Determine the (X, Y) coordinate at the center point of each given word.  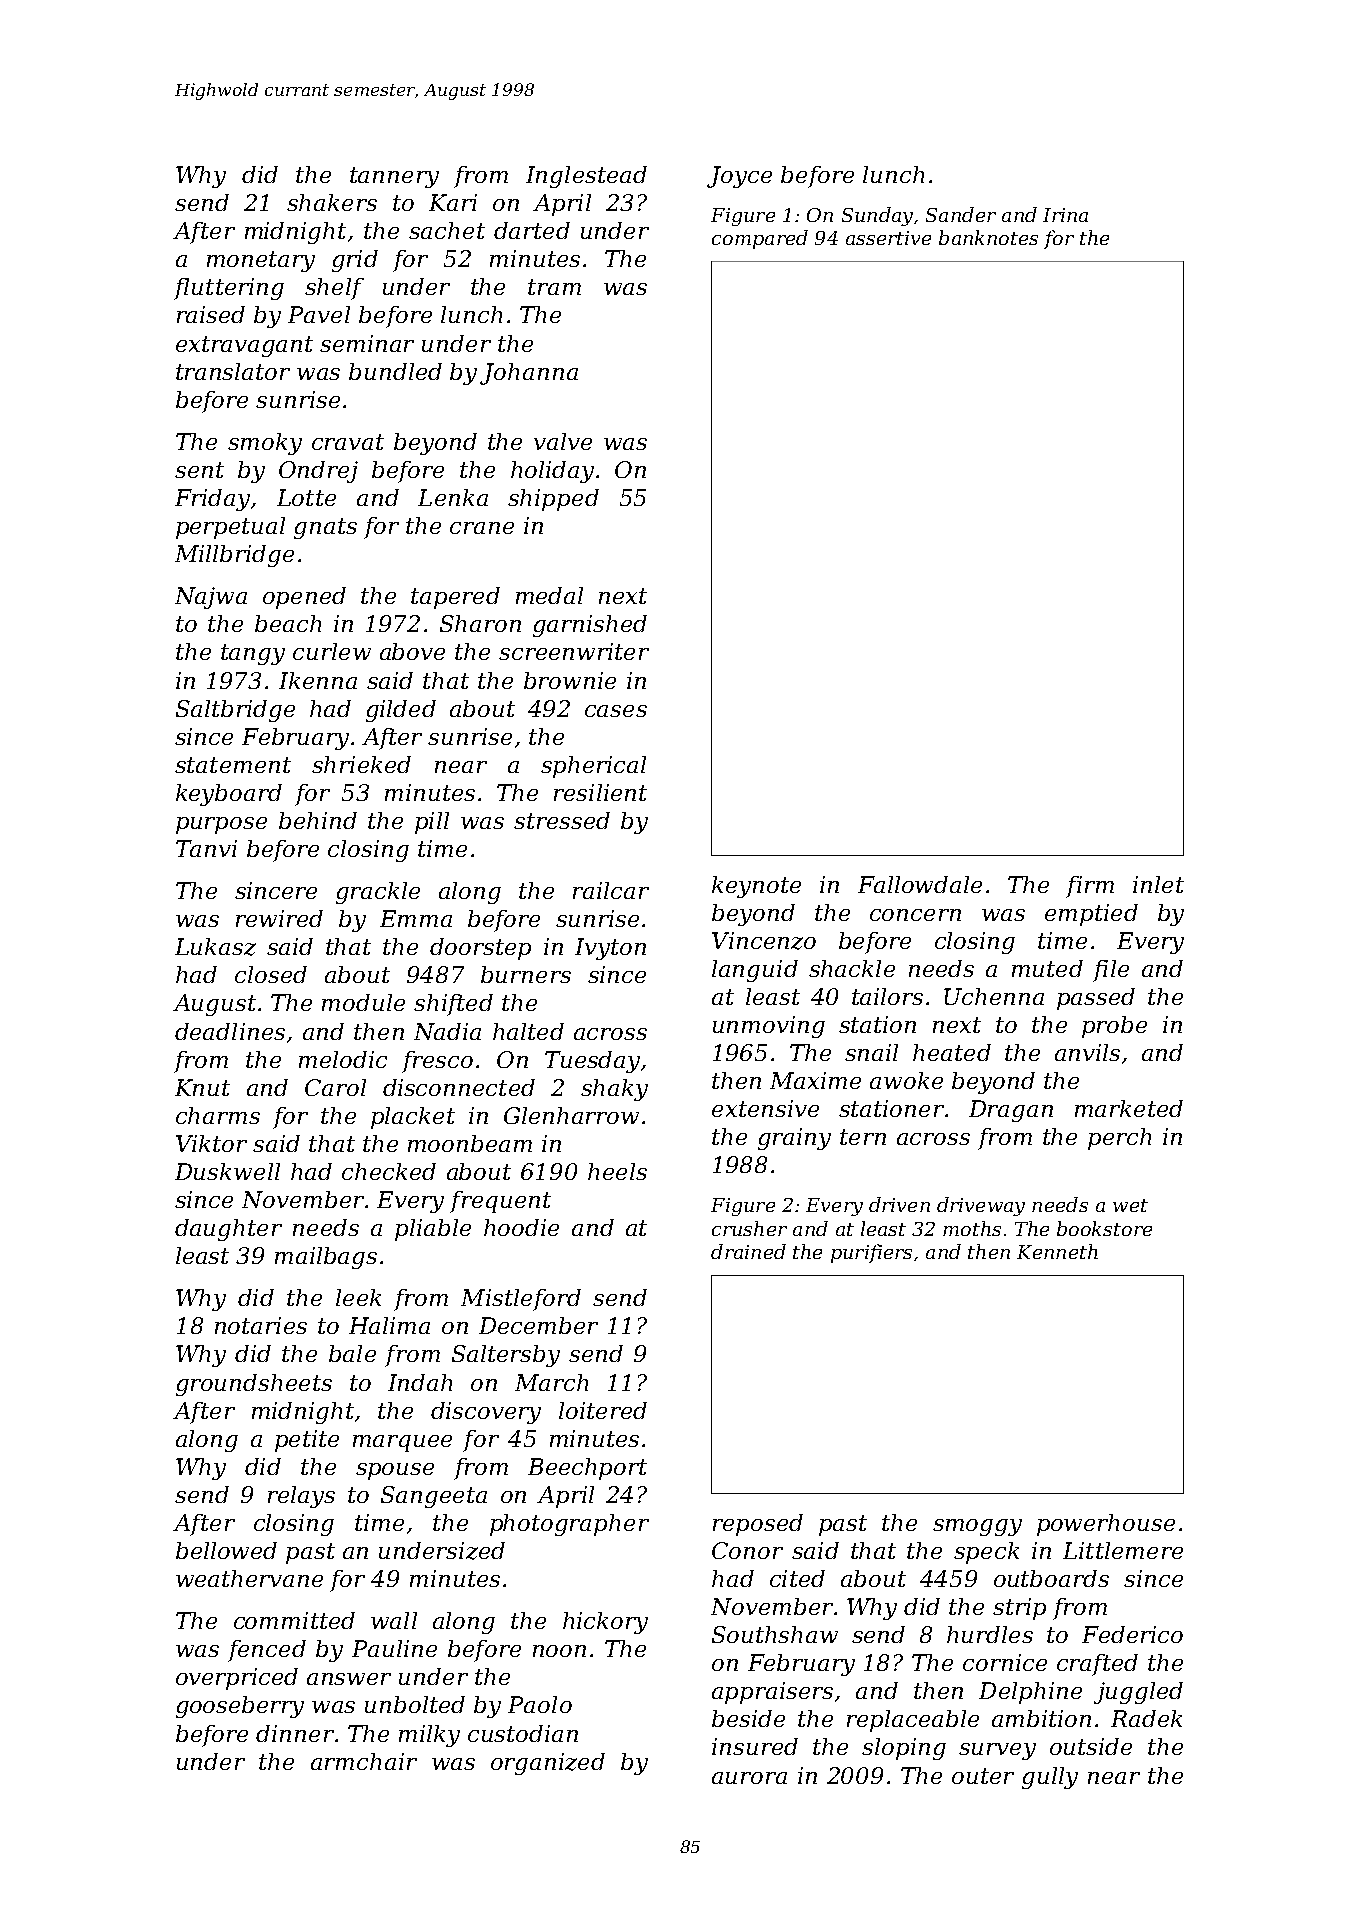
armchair (364, 1761)
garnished (590, 626)
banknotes (988, 237)
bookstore (1104, 1228)
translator (233, 371)
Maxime (815, 1080)
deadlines (230, 1031)
